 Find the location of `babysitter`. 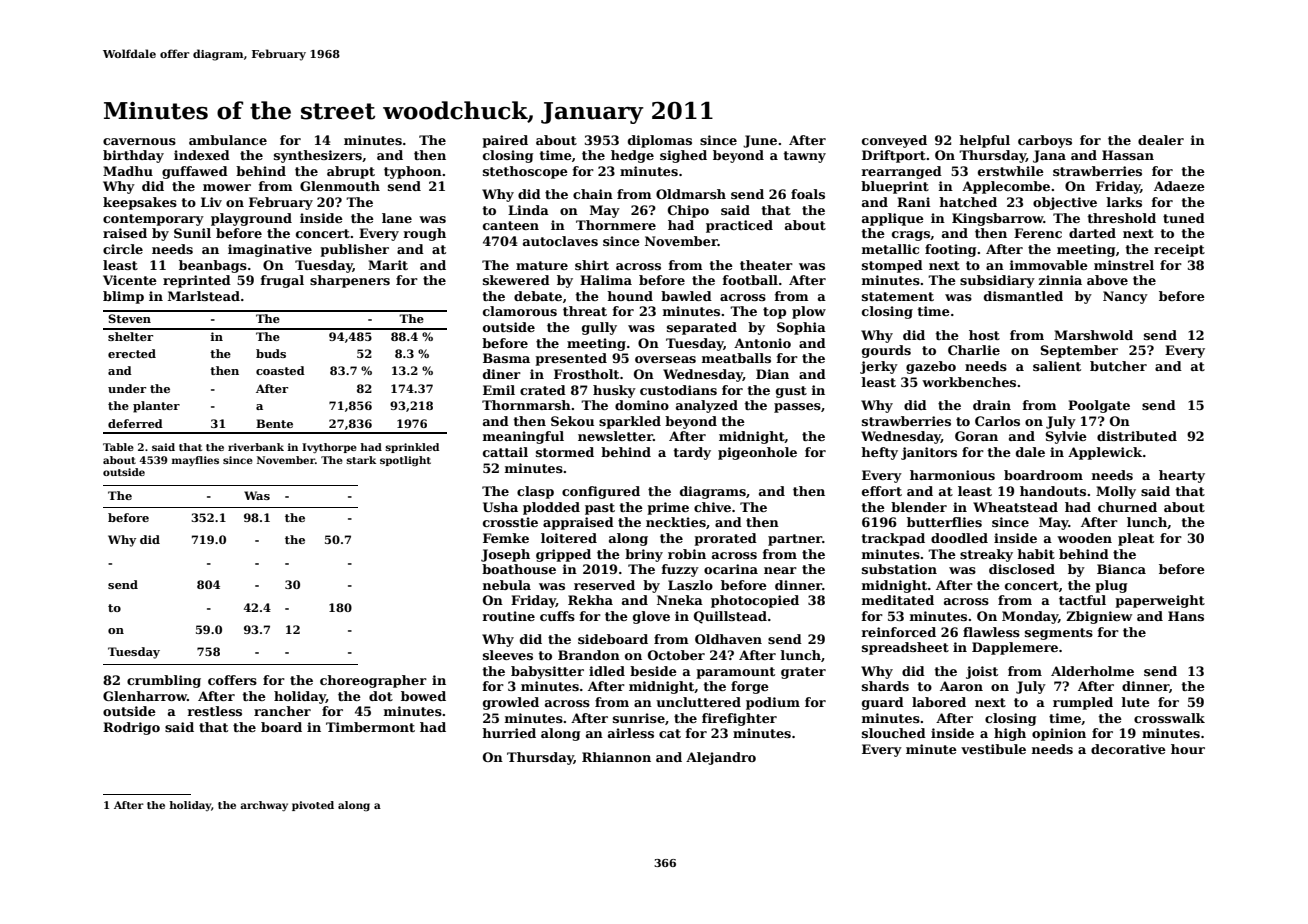

babysitter is located at coordinates (547, 672).
